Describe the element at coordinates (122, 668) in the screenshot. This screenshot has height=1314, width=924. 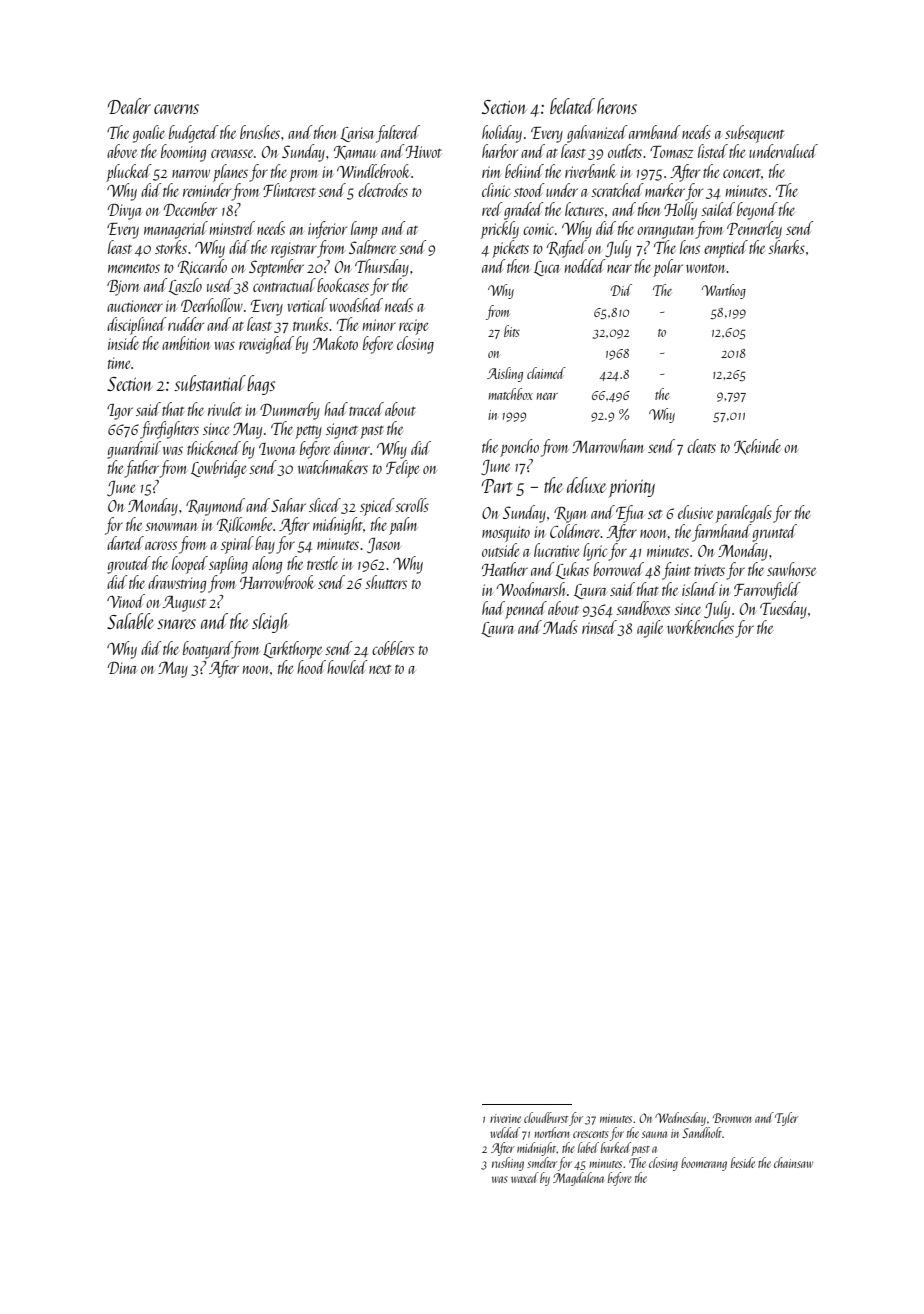
I see `Dina` at that location.
